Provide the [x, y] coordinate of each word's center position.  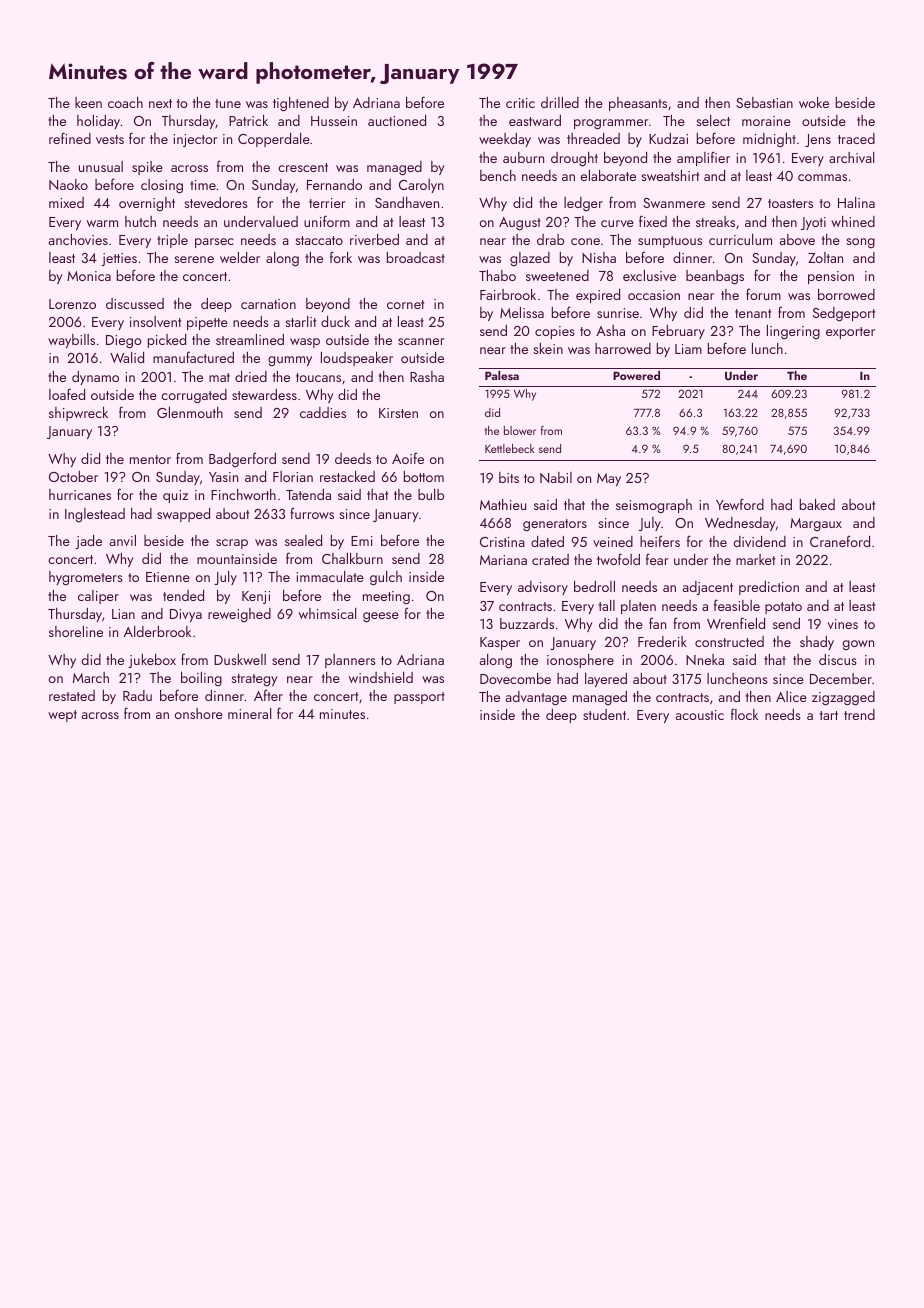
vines [843, 624]
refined [70, 138]
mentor [150, 459]
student [604, 714]
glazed [530, 259]
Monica [89, 276]
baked [817, 504]
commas [822, 177]
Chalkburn [352, 558]
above [797, 239]
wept [62, 716]
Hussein [334, 121]
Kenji [256, 597]
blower [520, 430]
